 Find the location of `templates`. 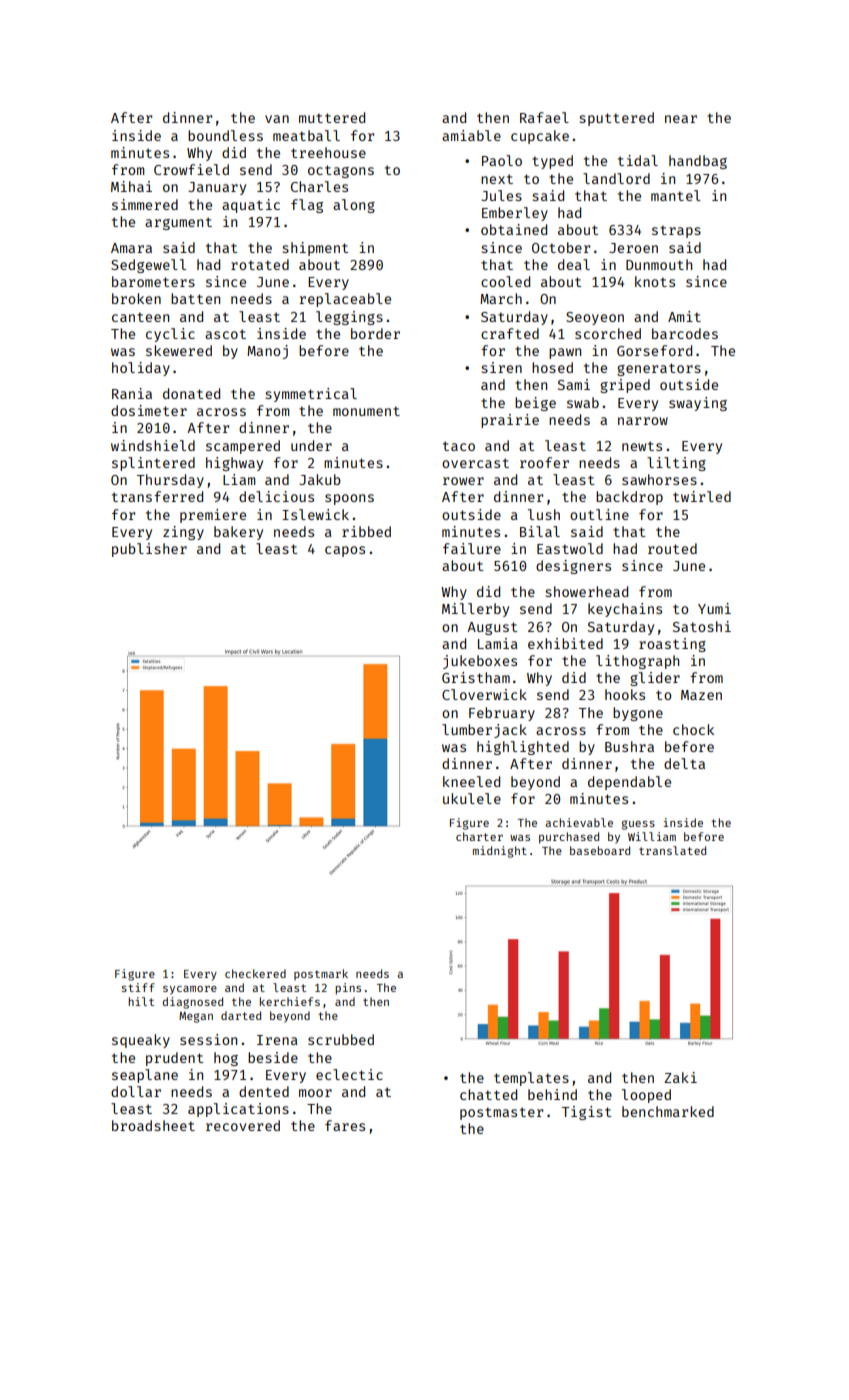

templates is located at coordinates (531, 1079).
